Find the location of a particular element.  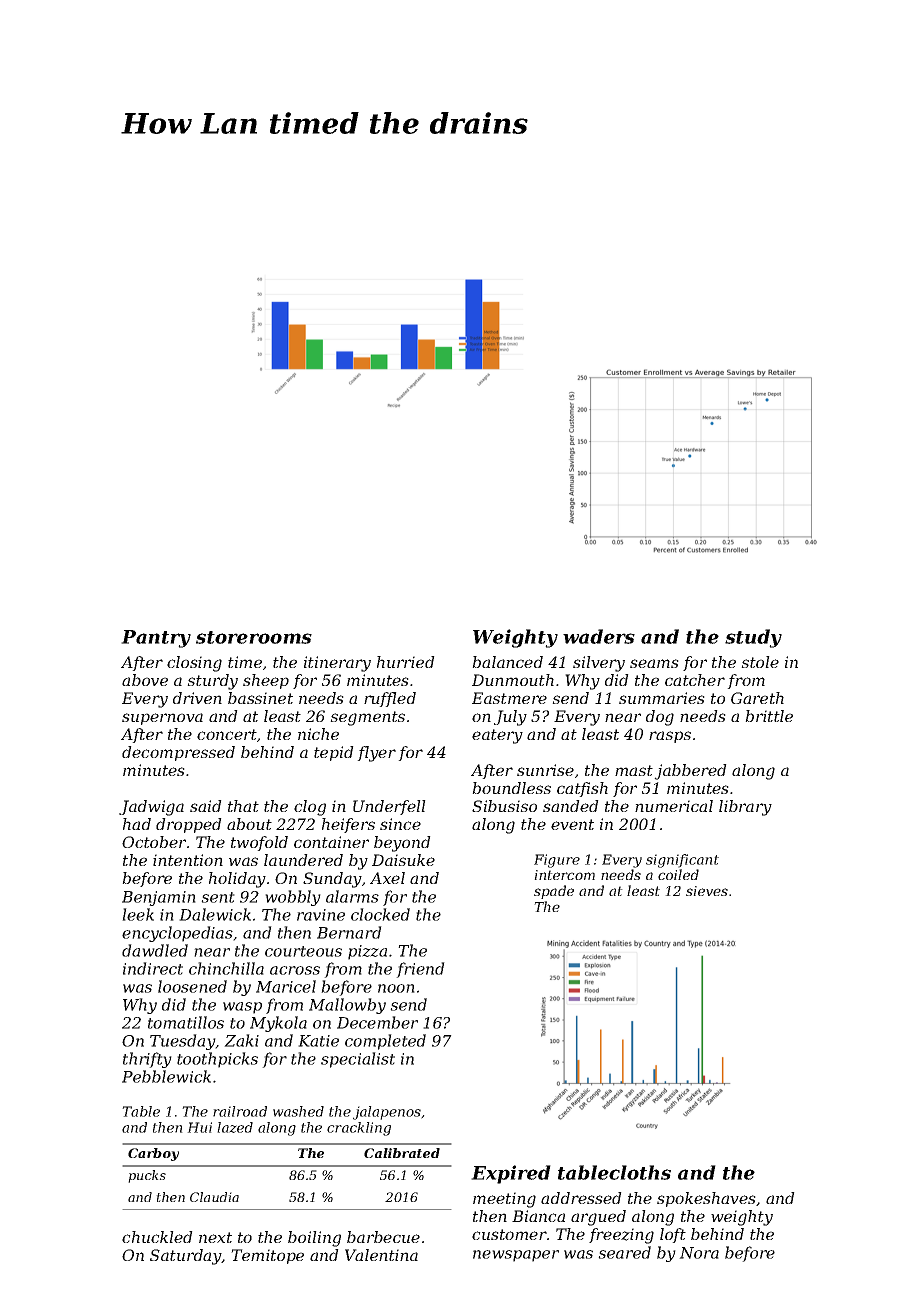

sieves is located at coordinates (707, 891).
